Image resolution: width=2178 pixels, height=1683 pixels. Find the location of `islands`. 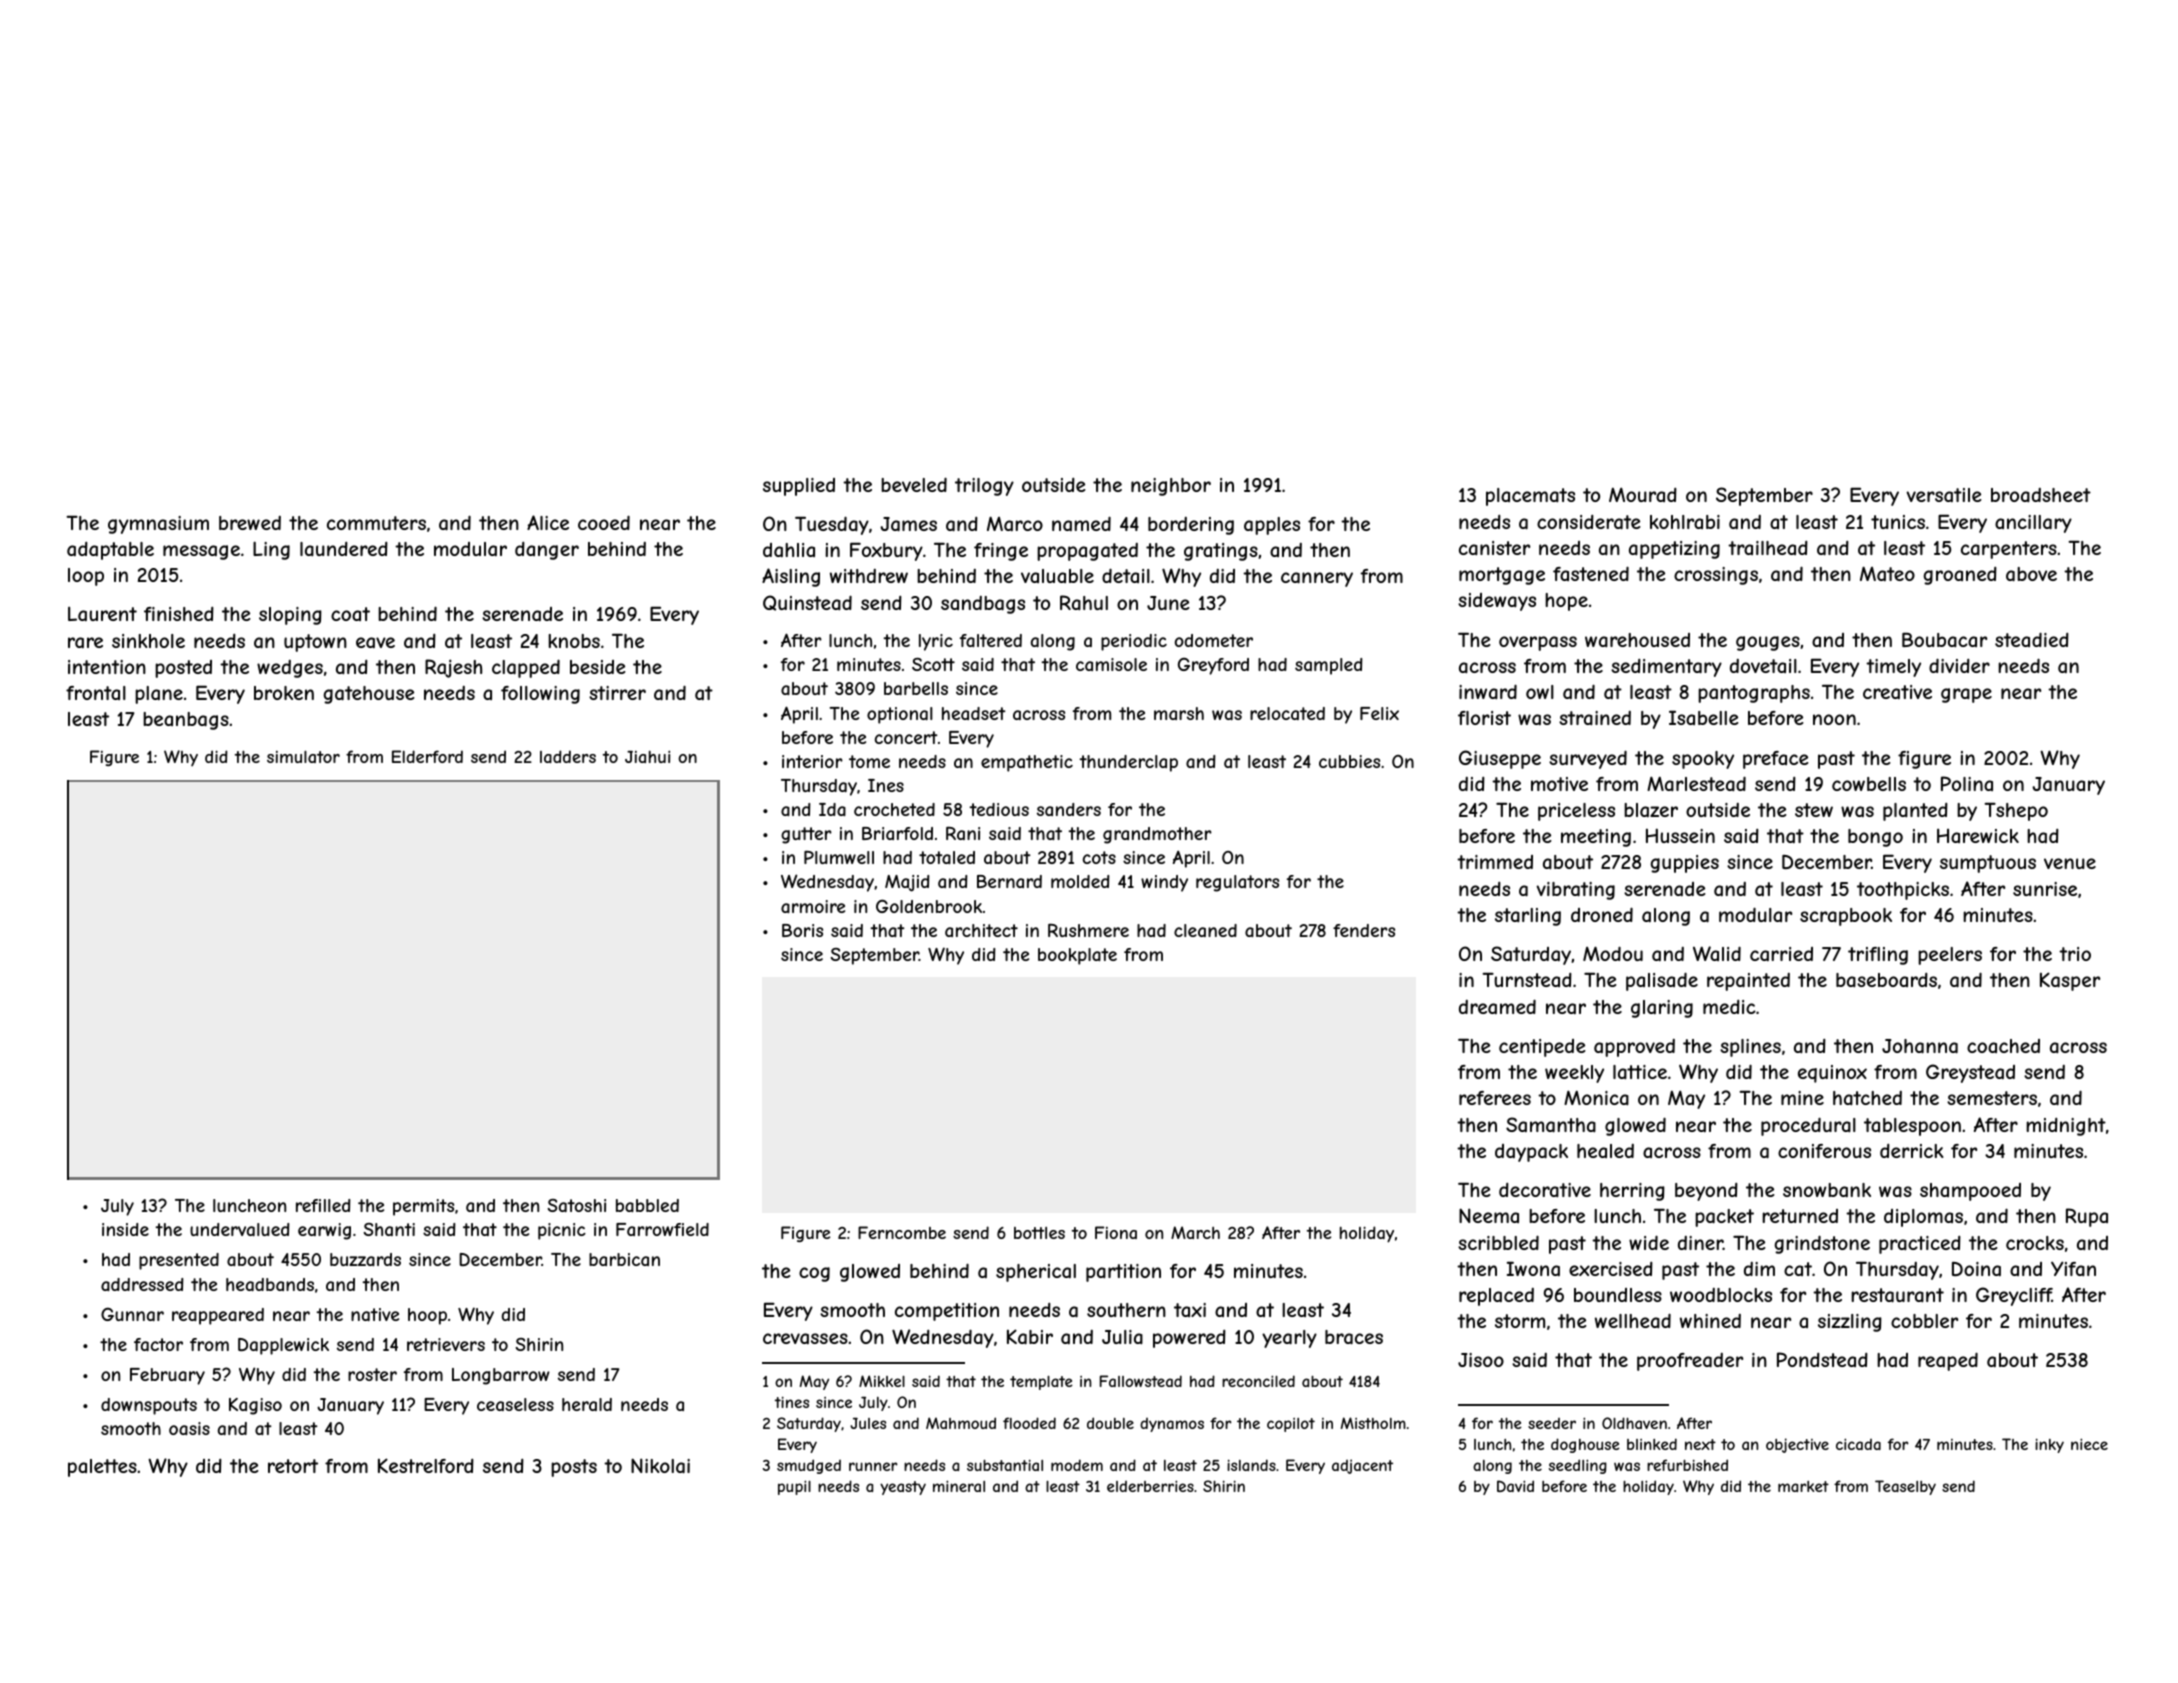

islands is located at coordinates (1251, 1465).
